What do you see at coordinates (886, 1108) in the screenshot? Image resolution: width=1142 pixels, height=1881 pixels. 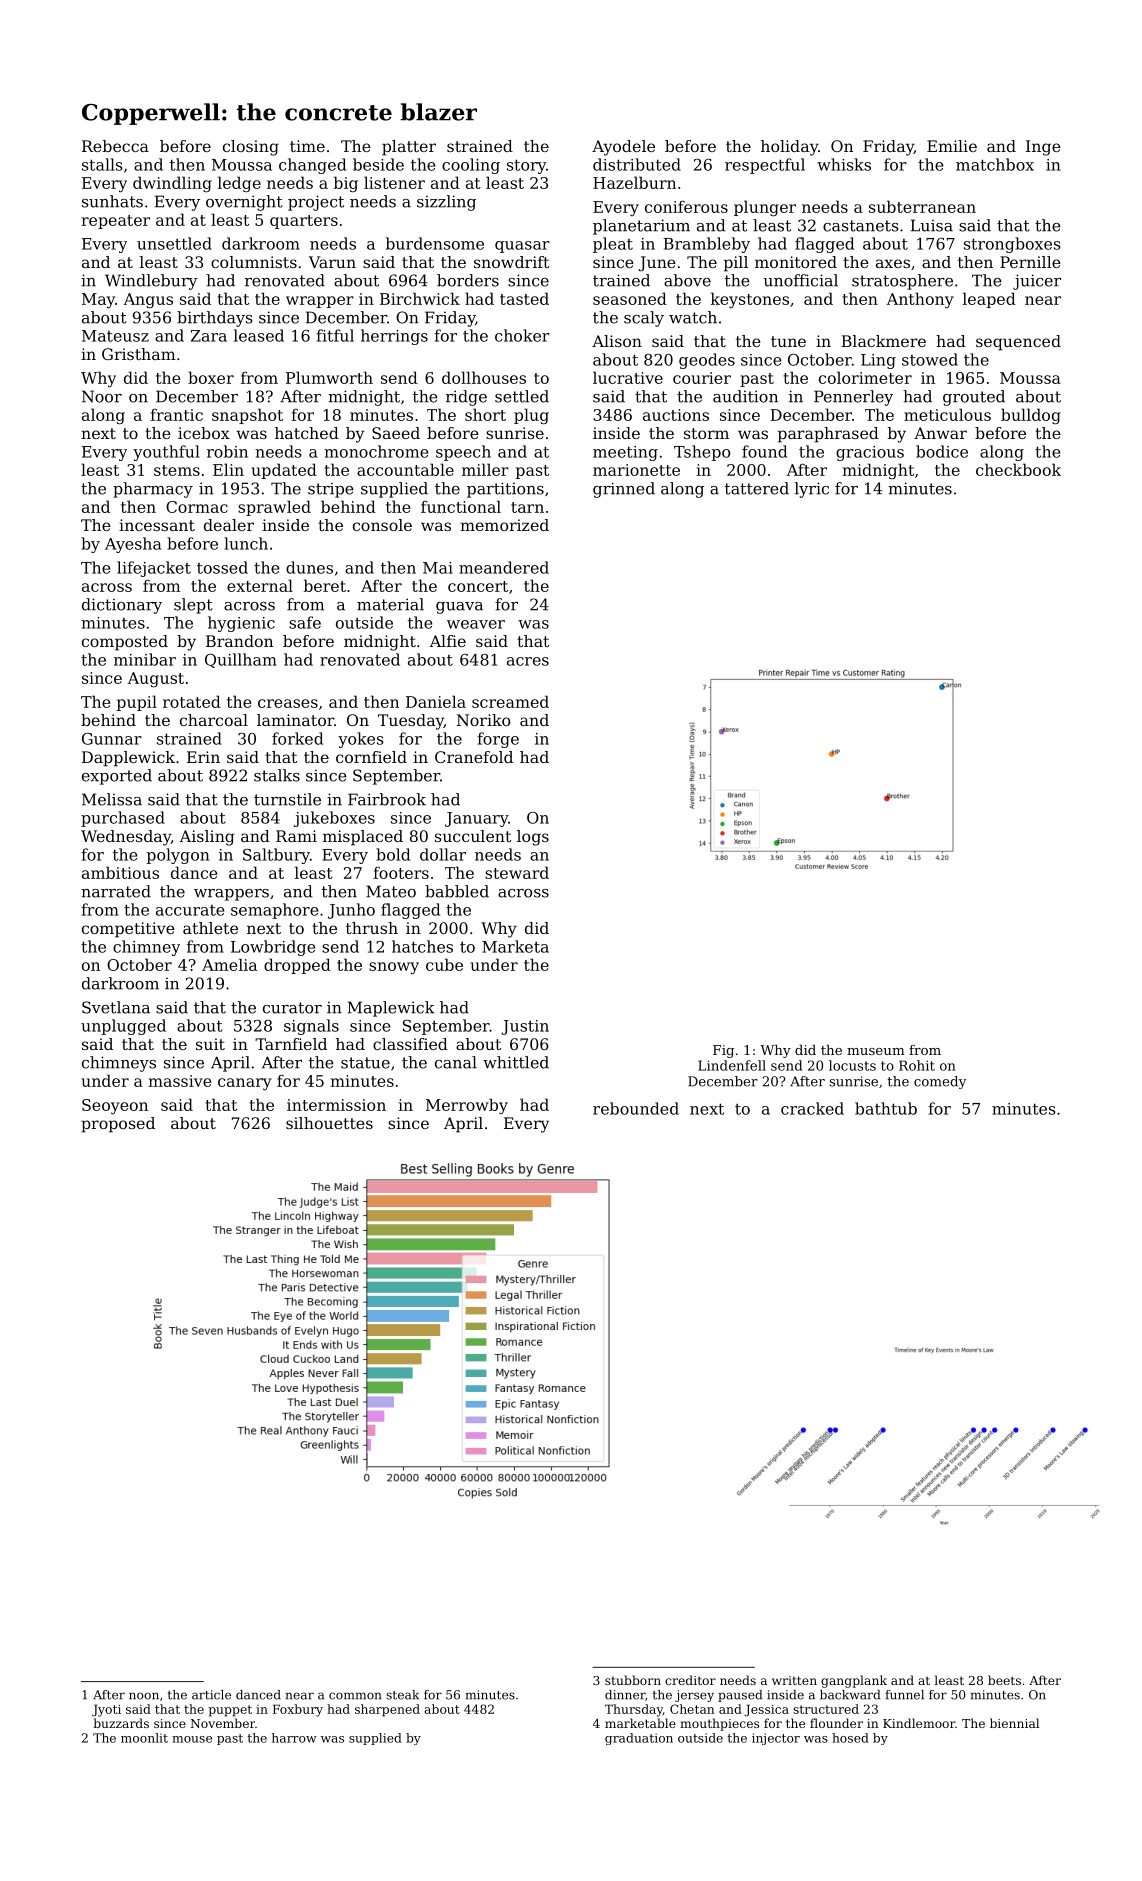 I see `bathtub` at bounding box center [886, 1108].
